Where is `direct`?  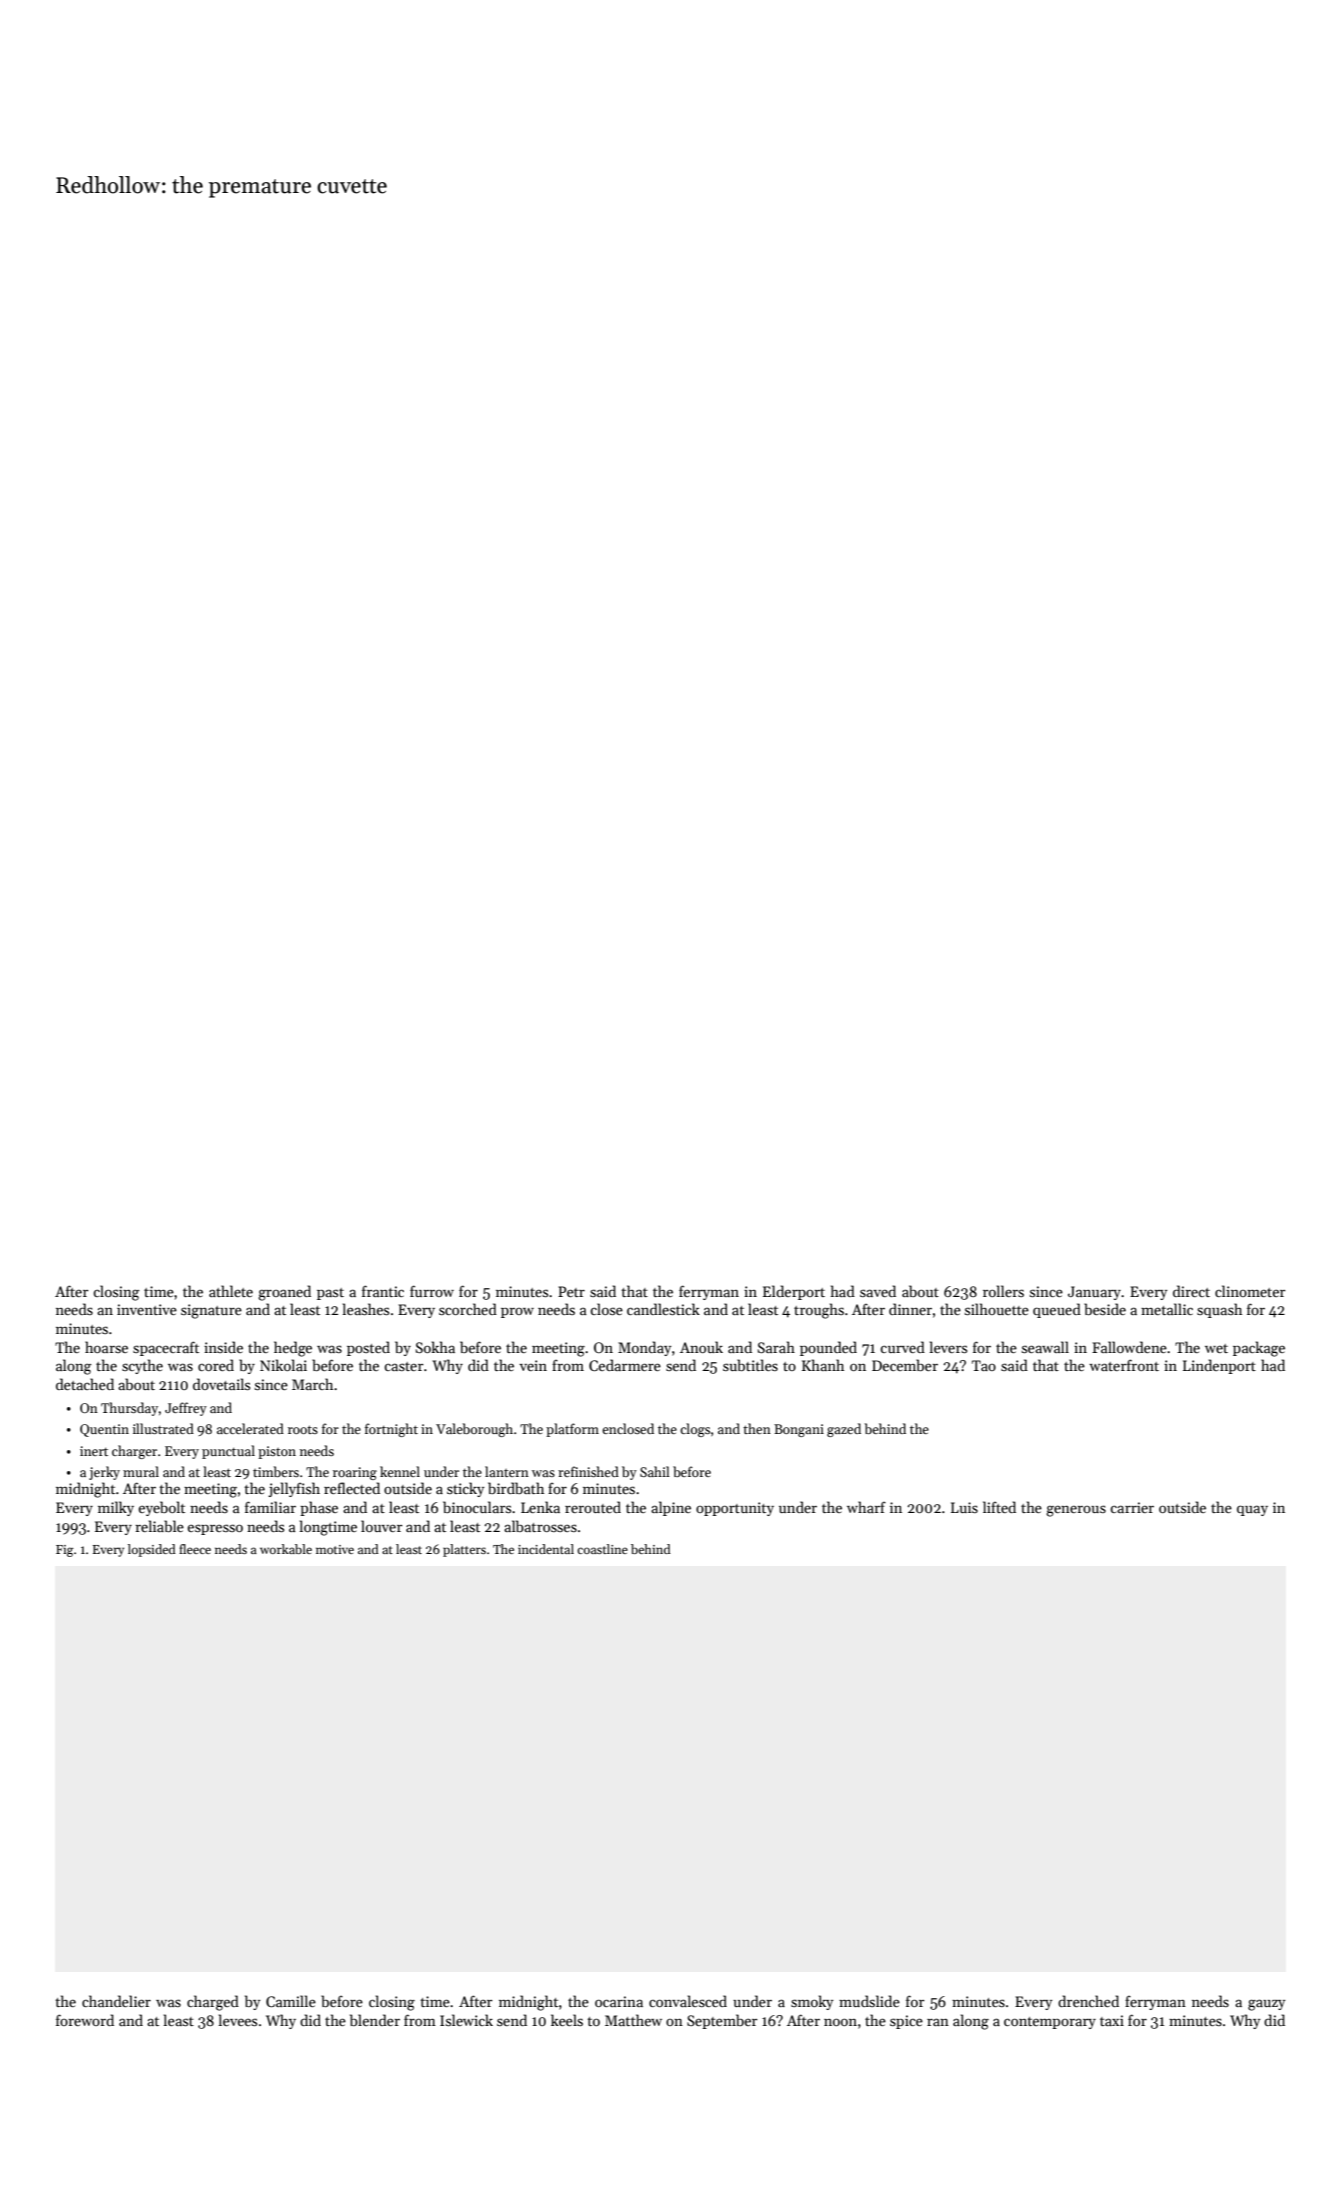 direct is located at coordinates (1191, 1291).
